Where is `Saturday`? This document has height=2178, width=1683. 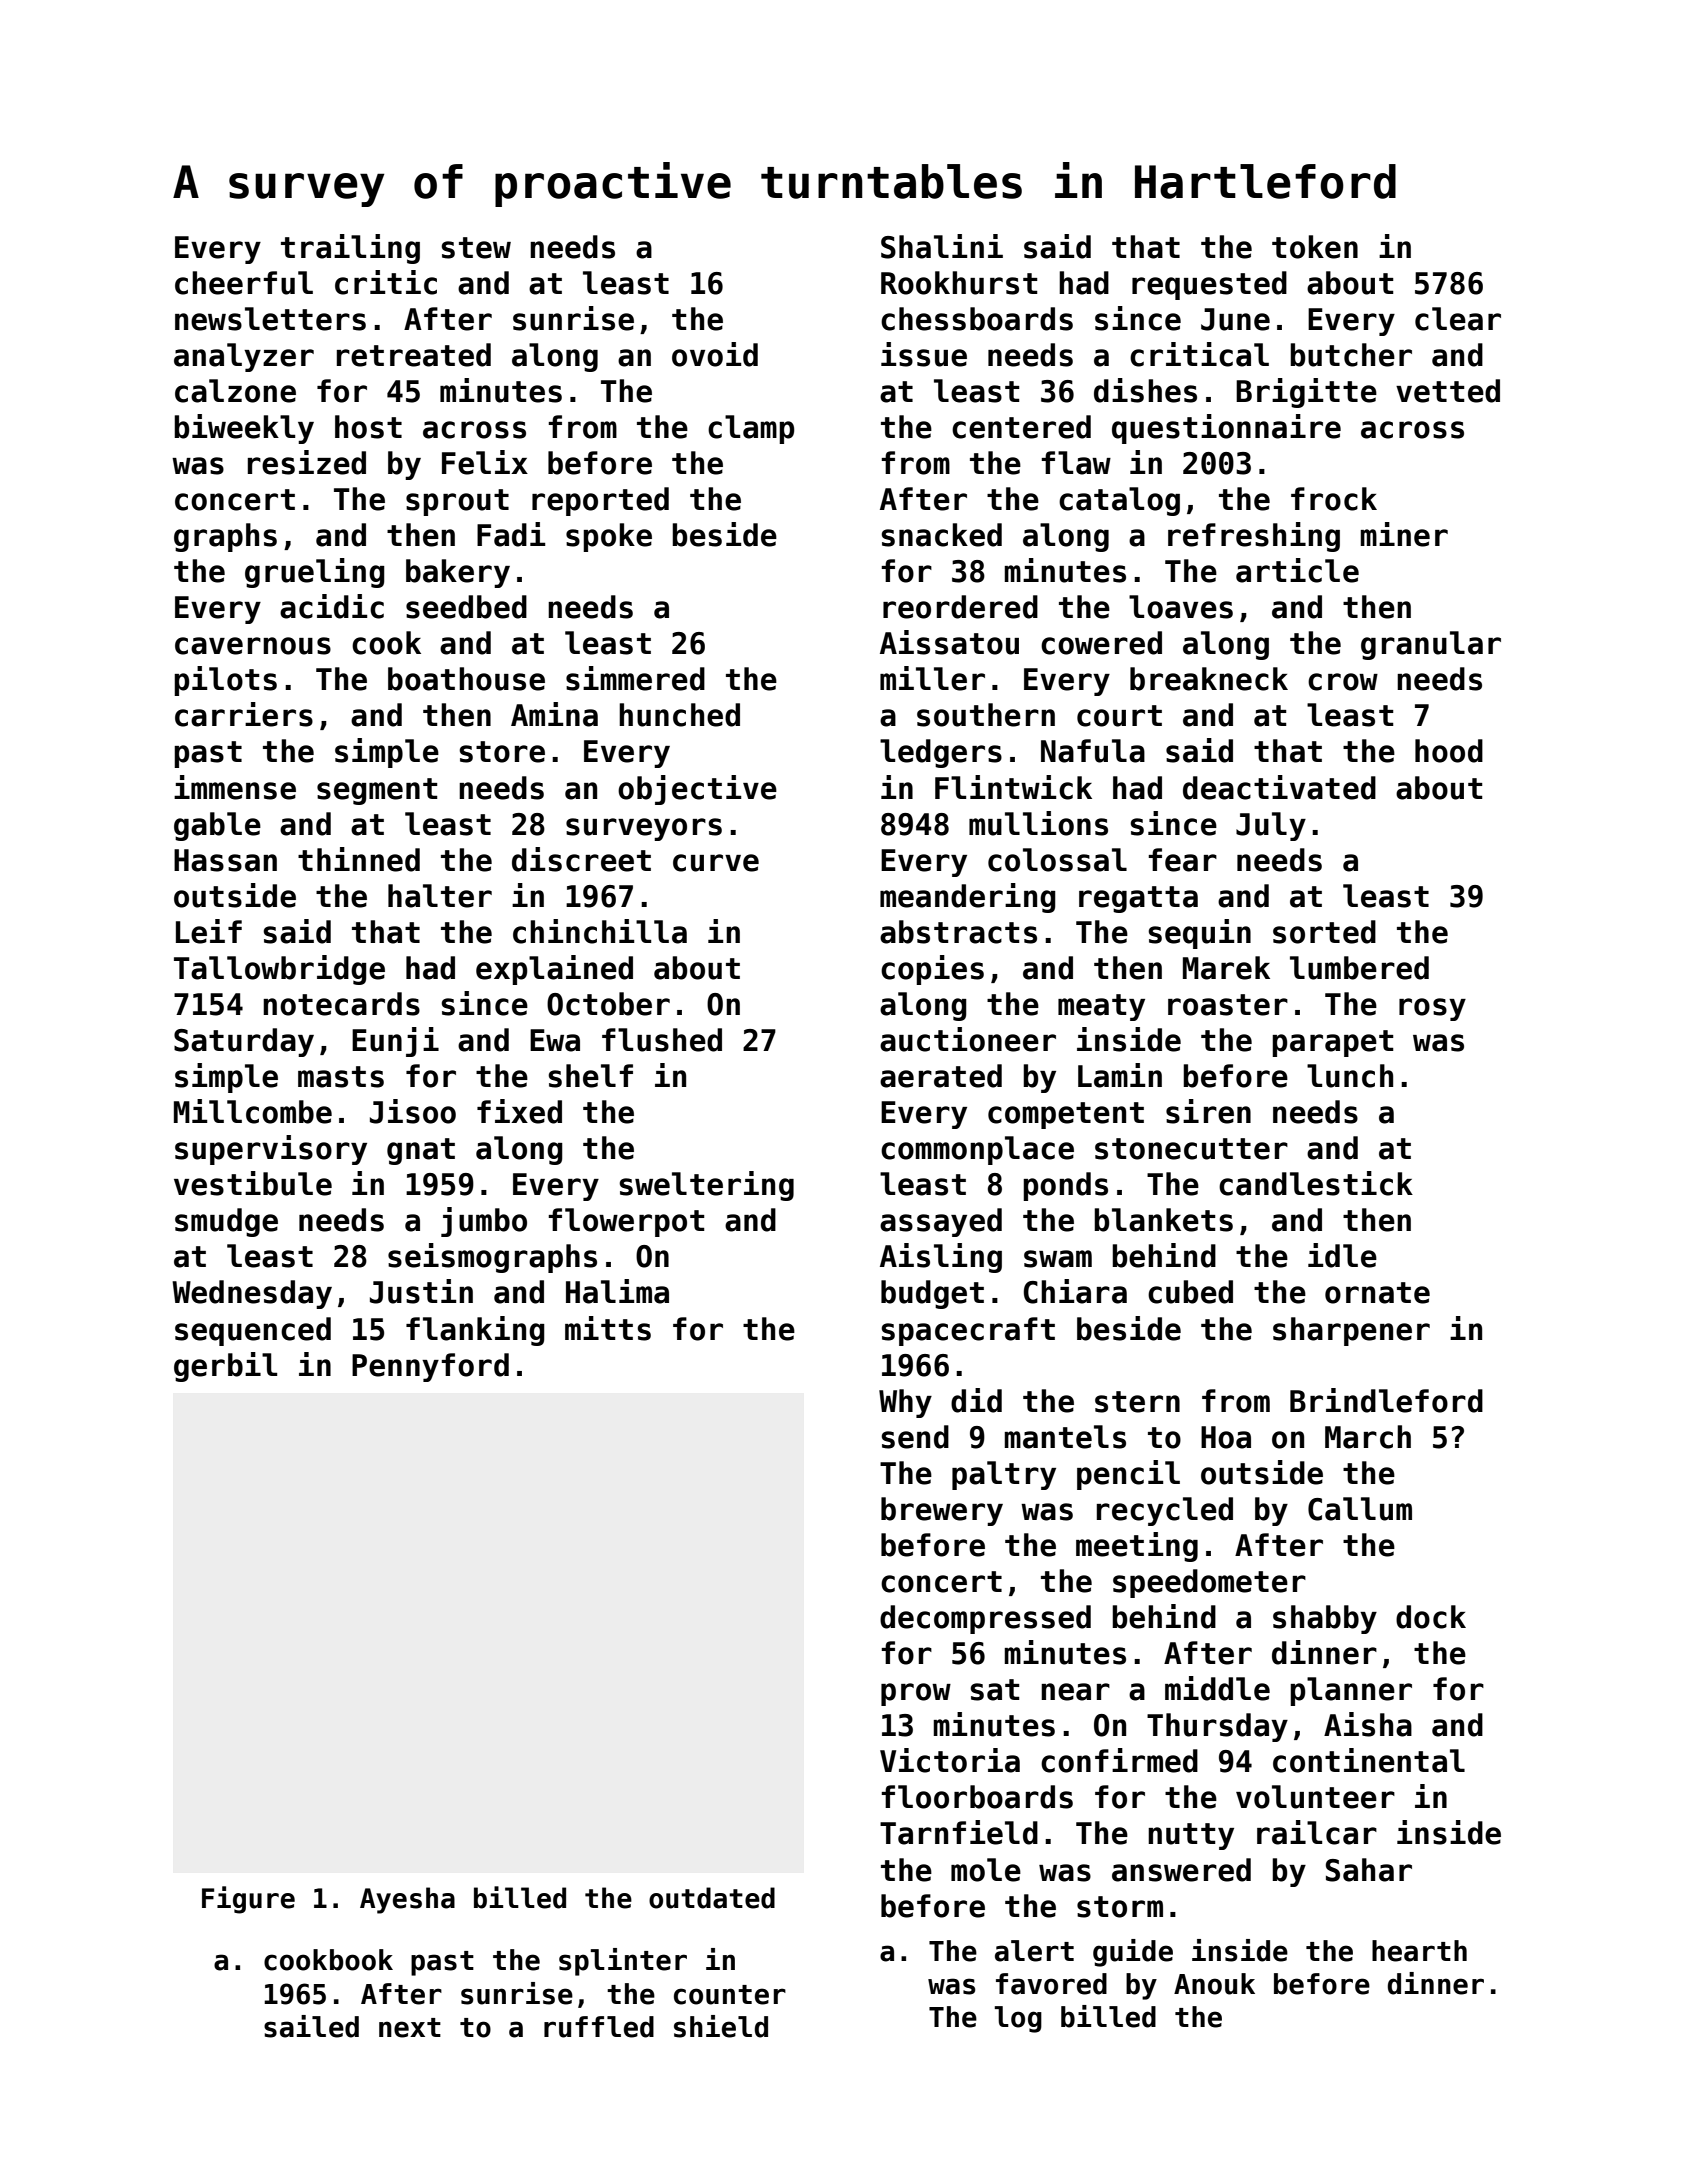
Saturday is located at coordinates (244, 1042).
